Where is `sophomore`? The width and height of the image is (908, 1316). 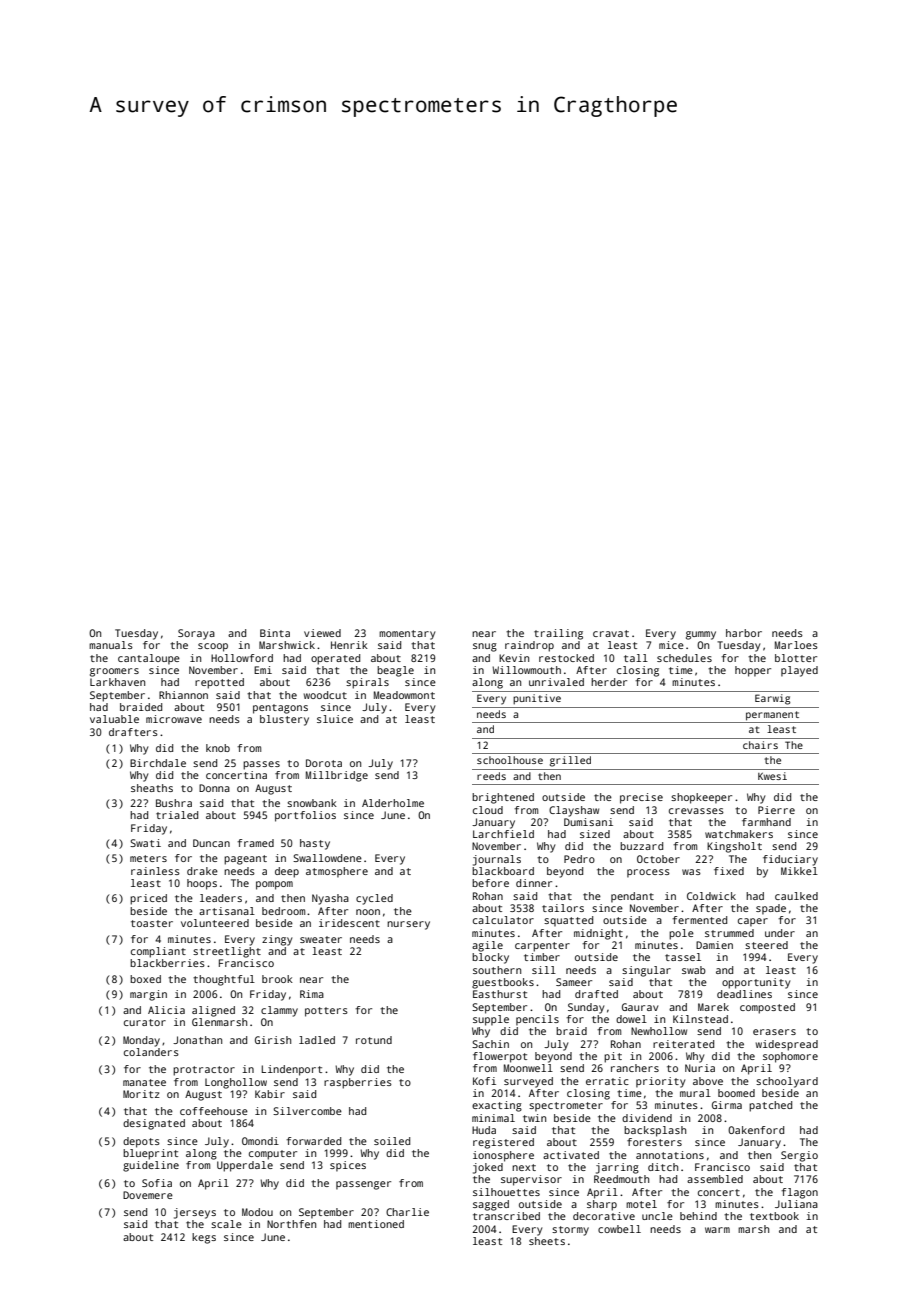 sophomore is located at coordinates (790, 1057).
